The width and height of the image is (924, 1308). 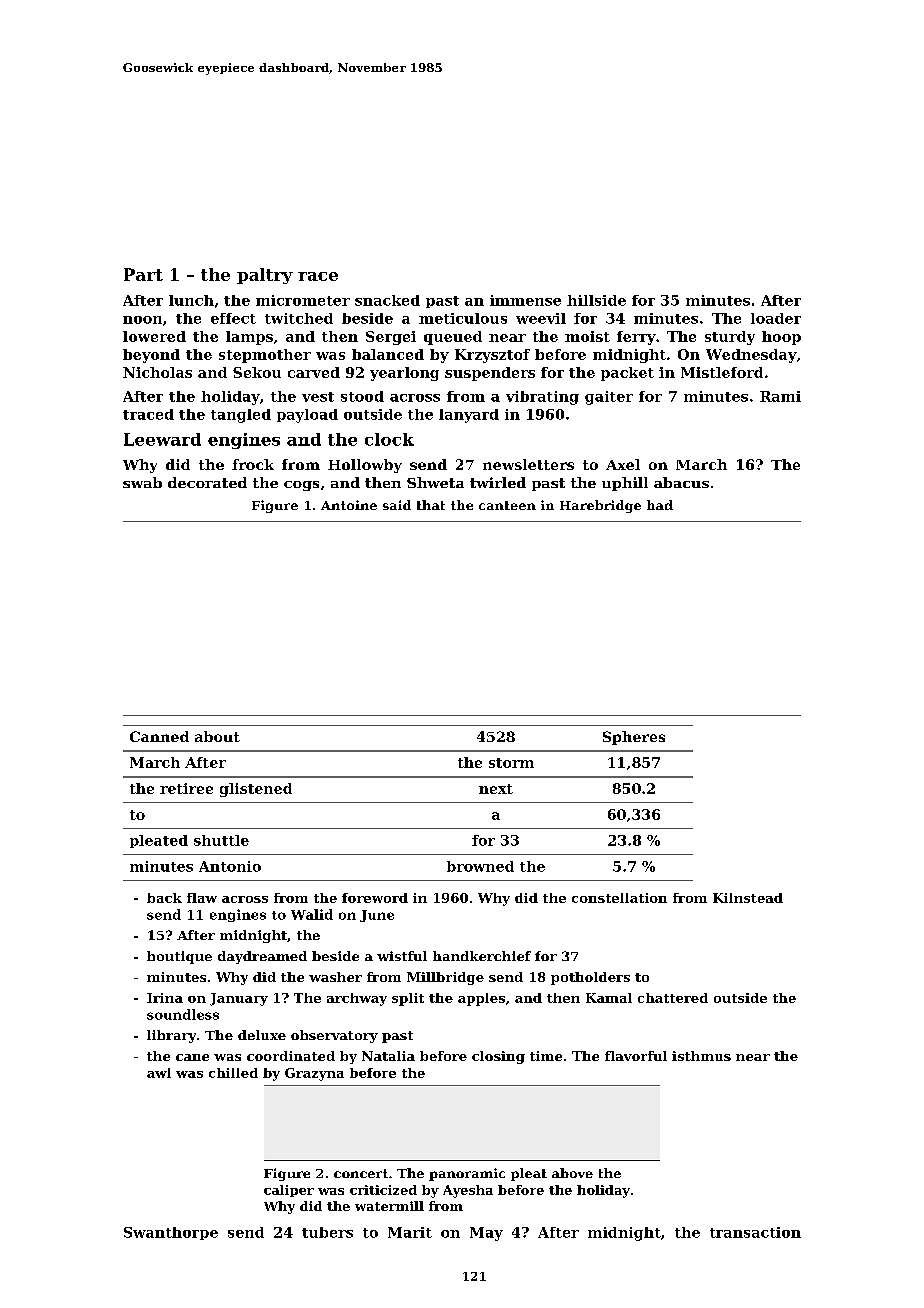 What do you see at coordinates (318, 397) in the image?
I see `vest` at bounding box center [318, 397].
